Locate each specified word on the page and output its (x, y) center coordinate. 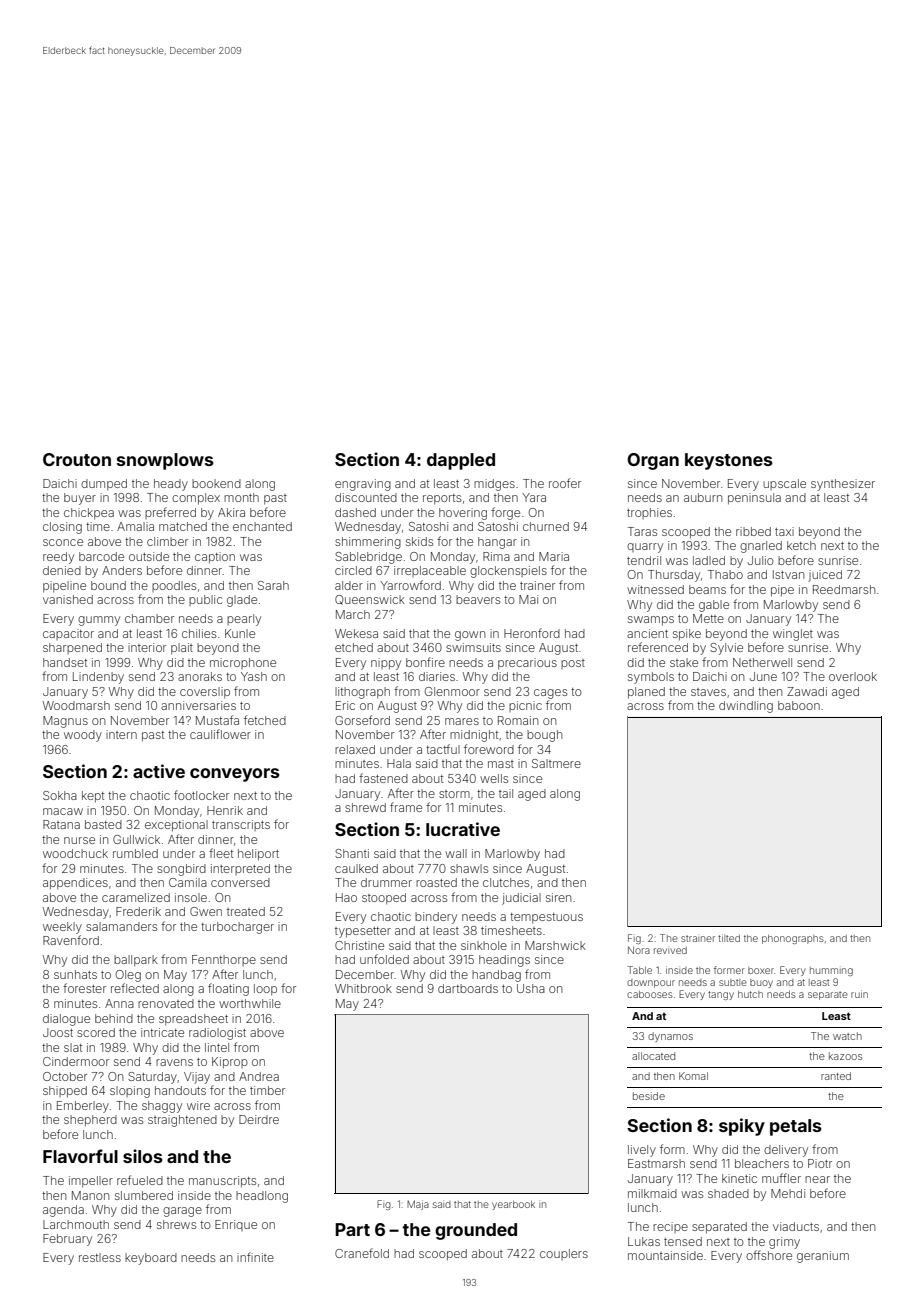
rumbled (135, 853)
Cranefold (362, 1253)
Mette (708, 618)
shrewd (365, 807)
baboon (799, 705)
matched (183, 526)
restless (100, 1257)
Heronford (532, 633)
